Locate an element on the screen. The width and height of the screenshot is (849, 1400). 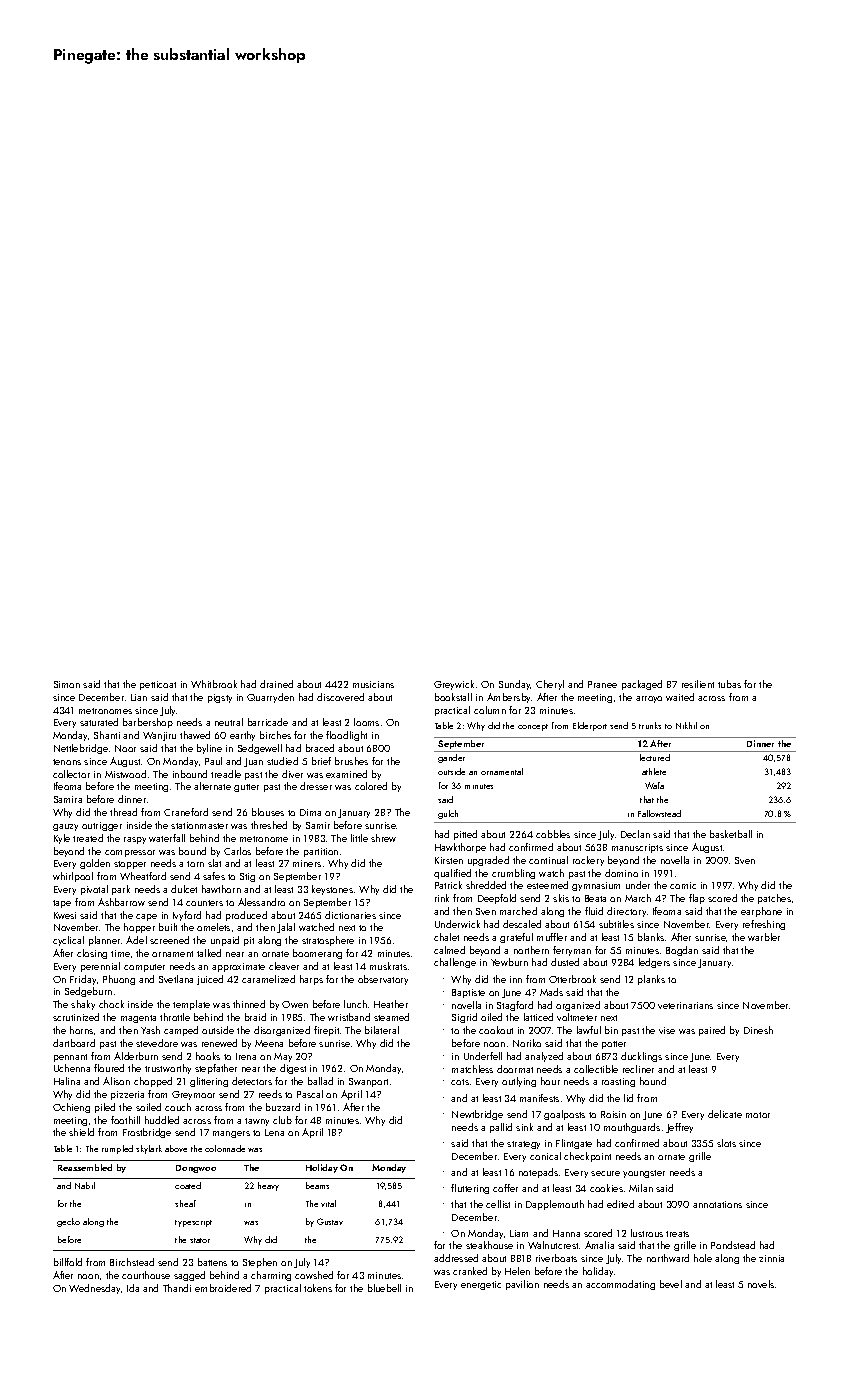
Svetlana is located at coordinates (176, 979).
